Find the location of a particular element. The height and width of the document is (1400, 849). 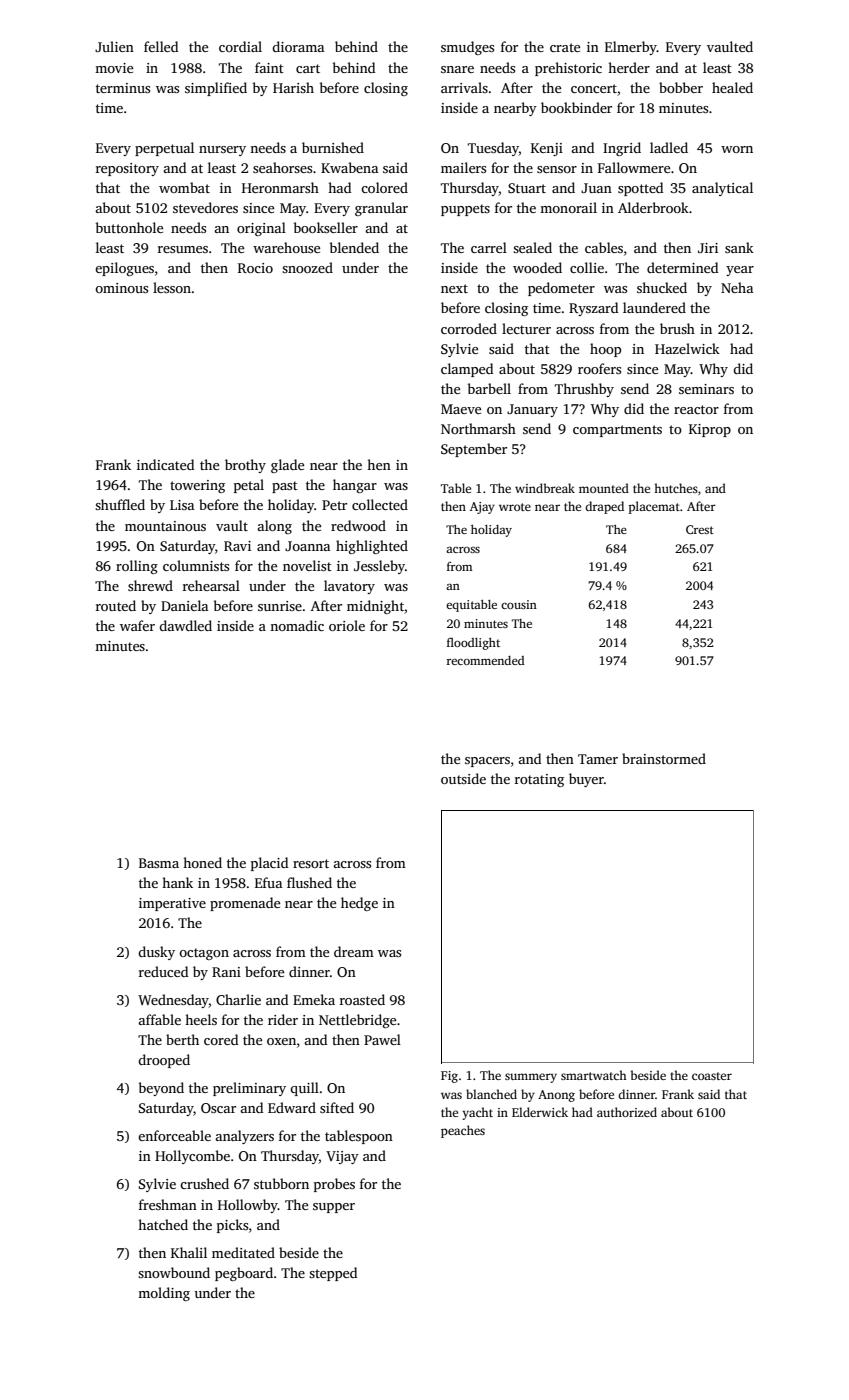

Julien is located at coordinates (114, 46).
